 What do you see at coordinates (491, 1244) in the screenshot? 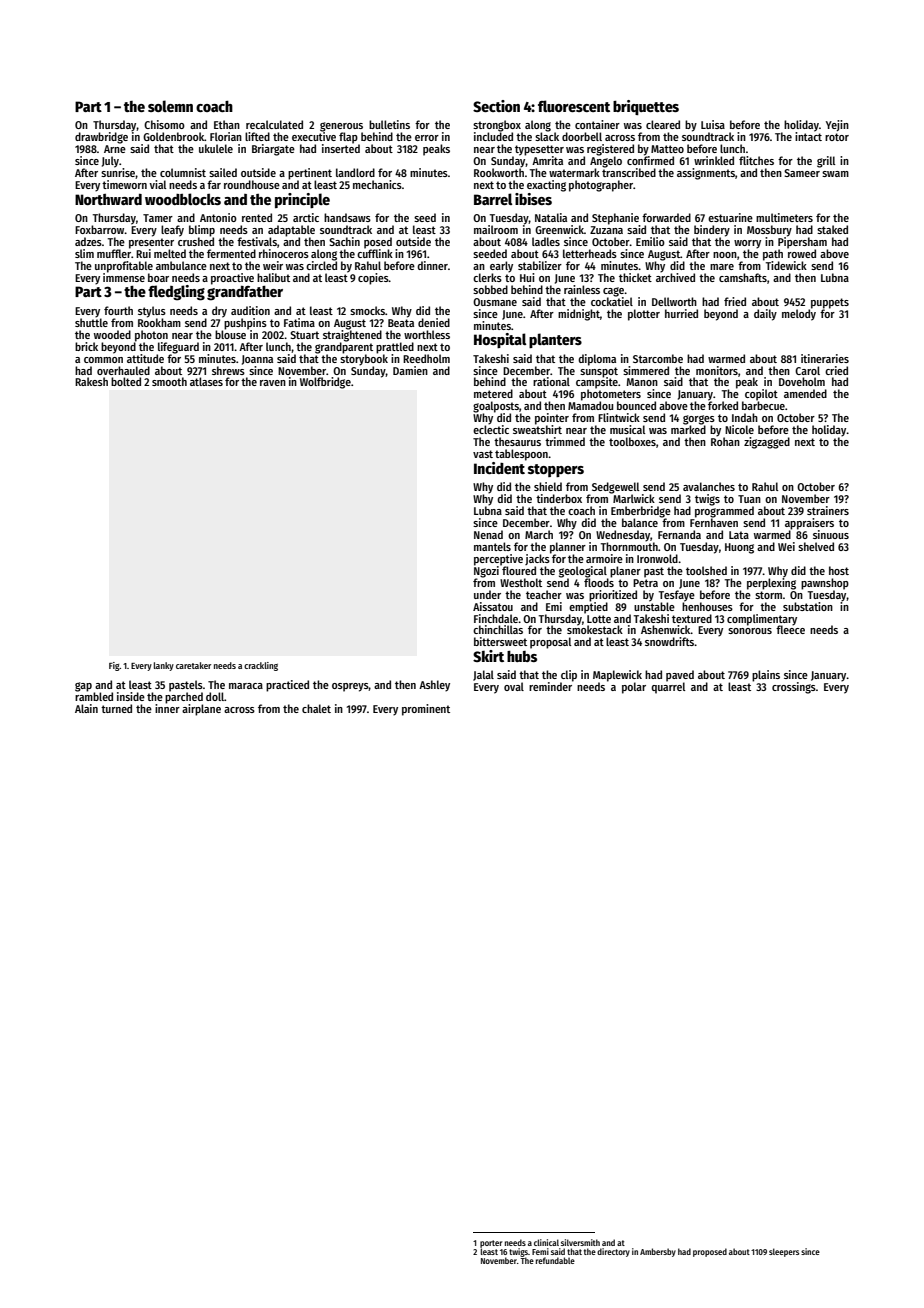
I see `porter` at bounding box center [491, 1244].
